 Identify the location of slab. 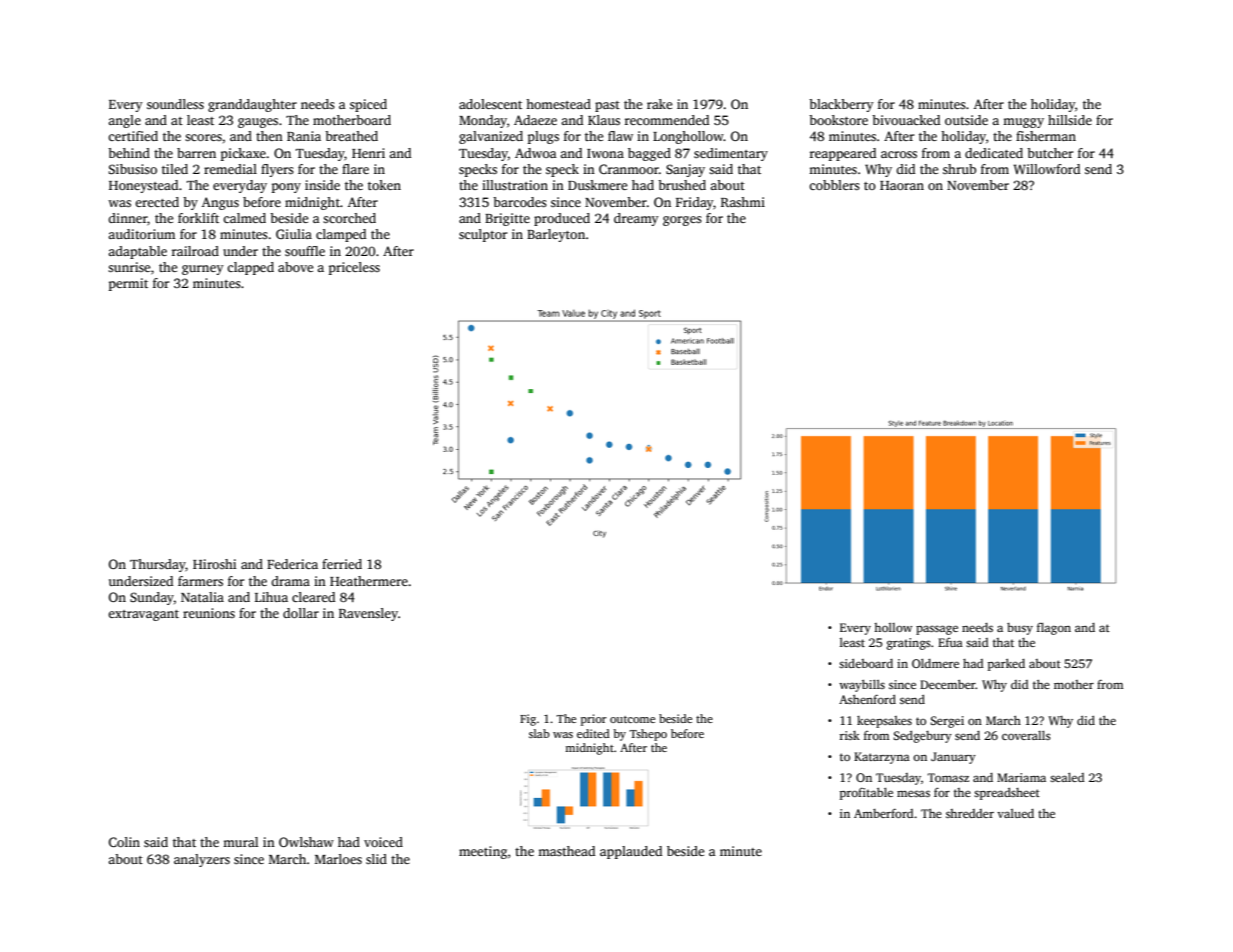
(539, 733).
